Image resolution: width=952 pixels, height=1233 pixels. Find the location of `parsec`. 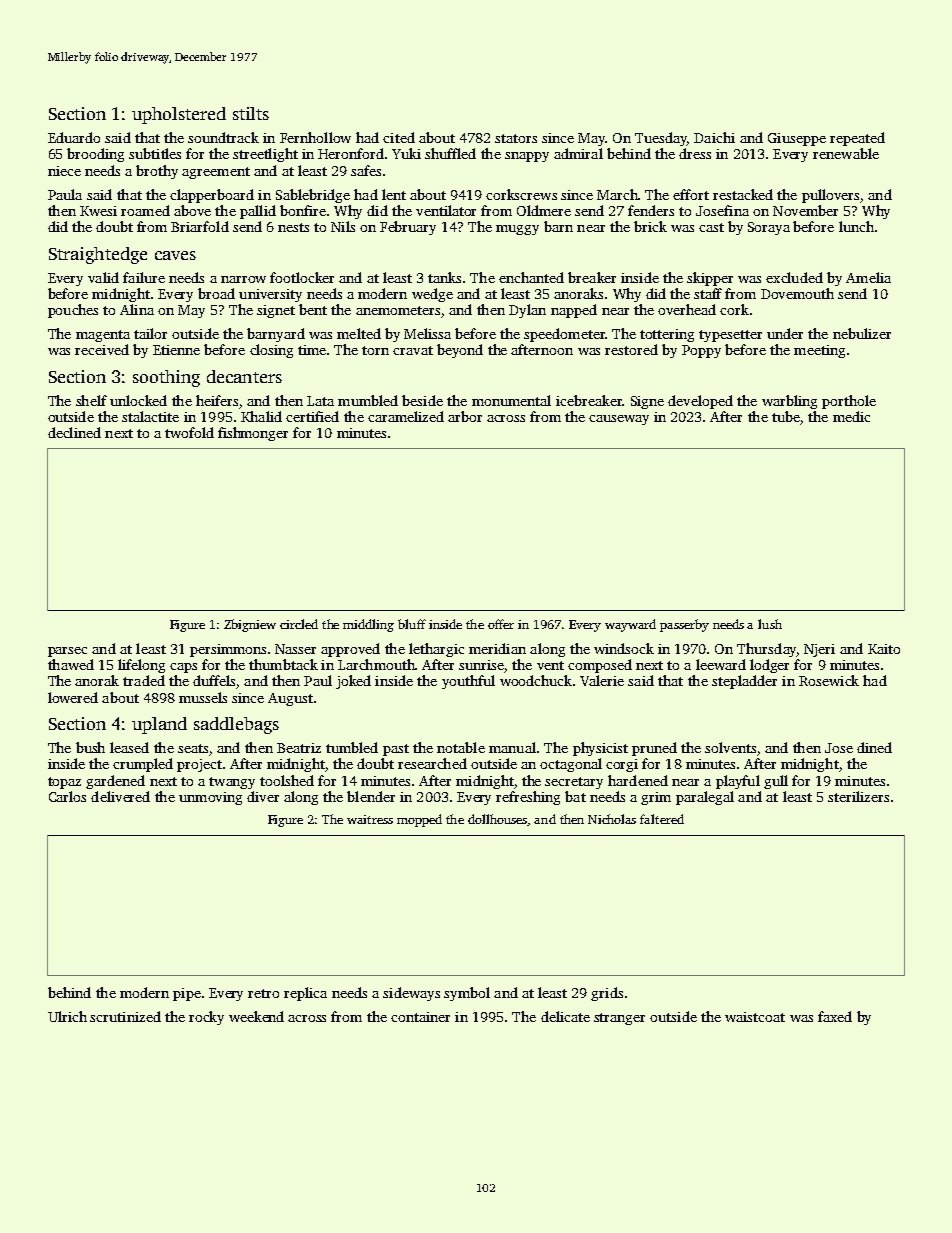

parsec is located at coordinates (67, 652).
